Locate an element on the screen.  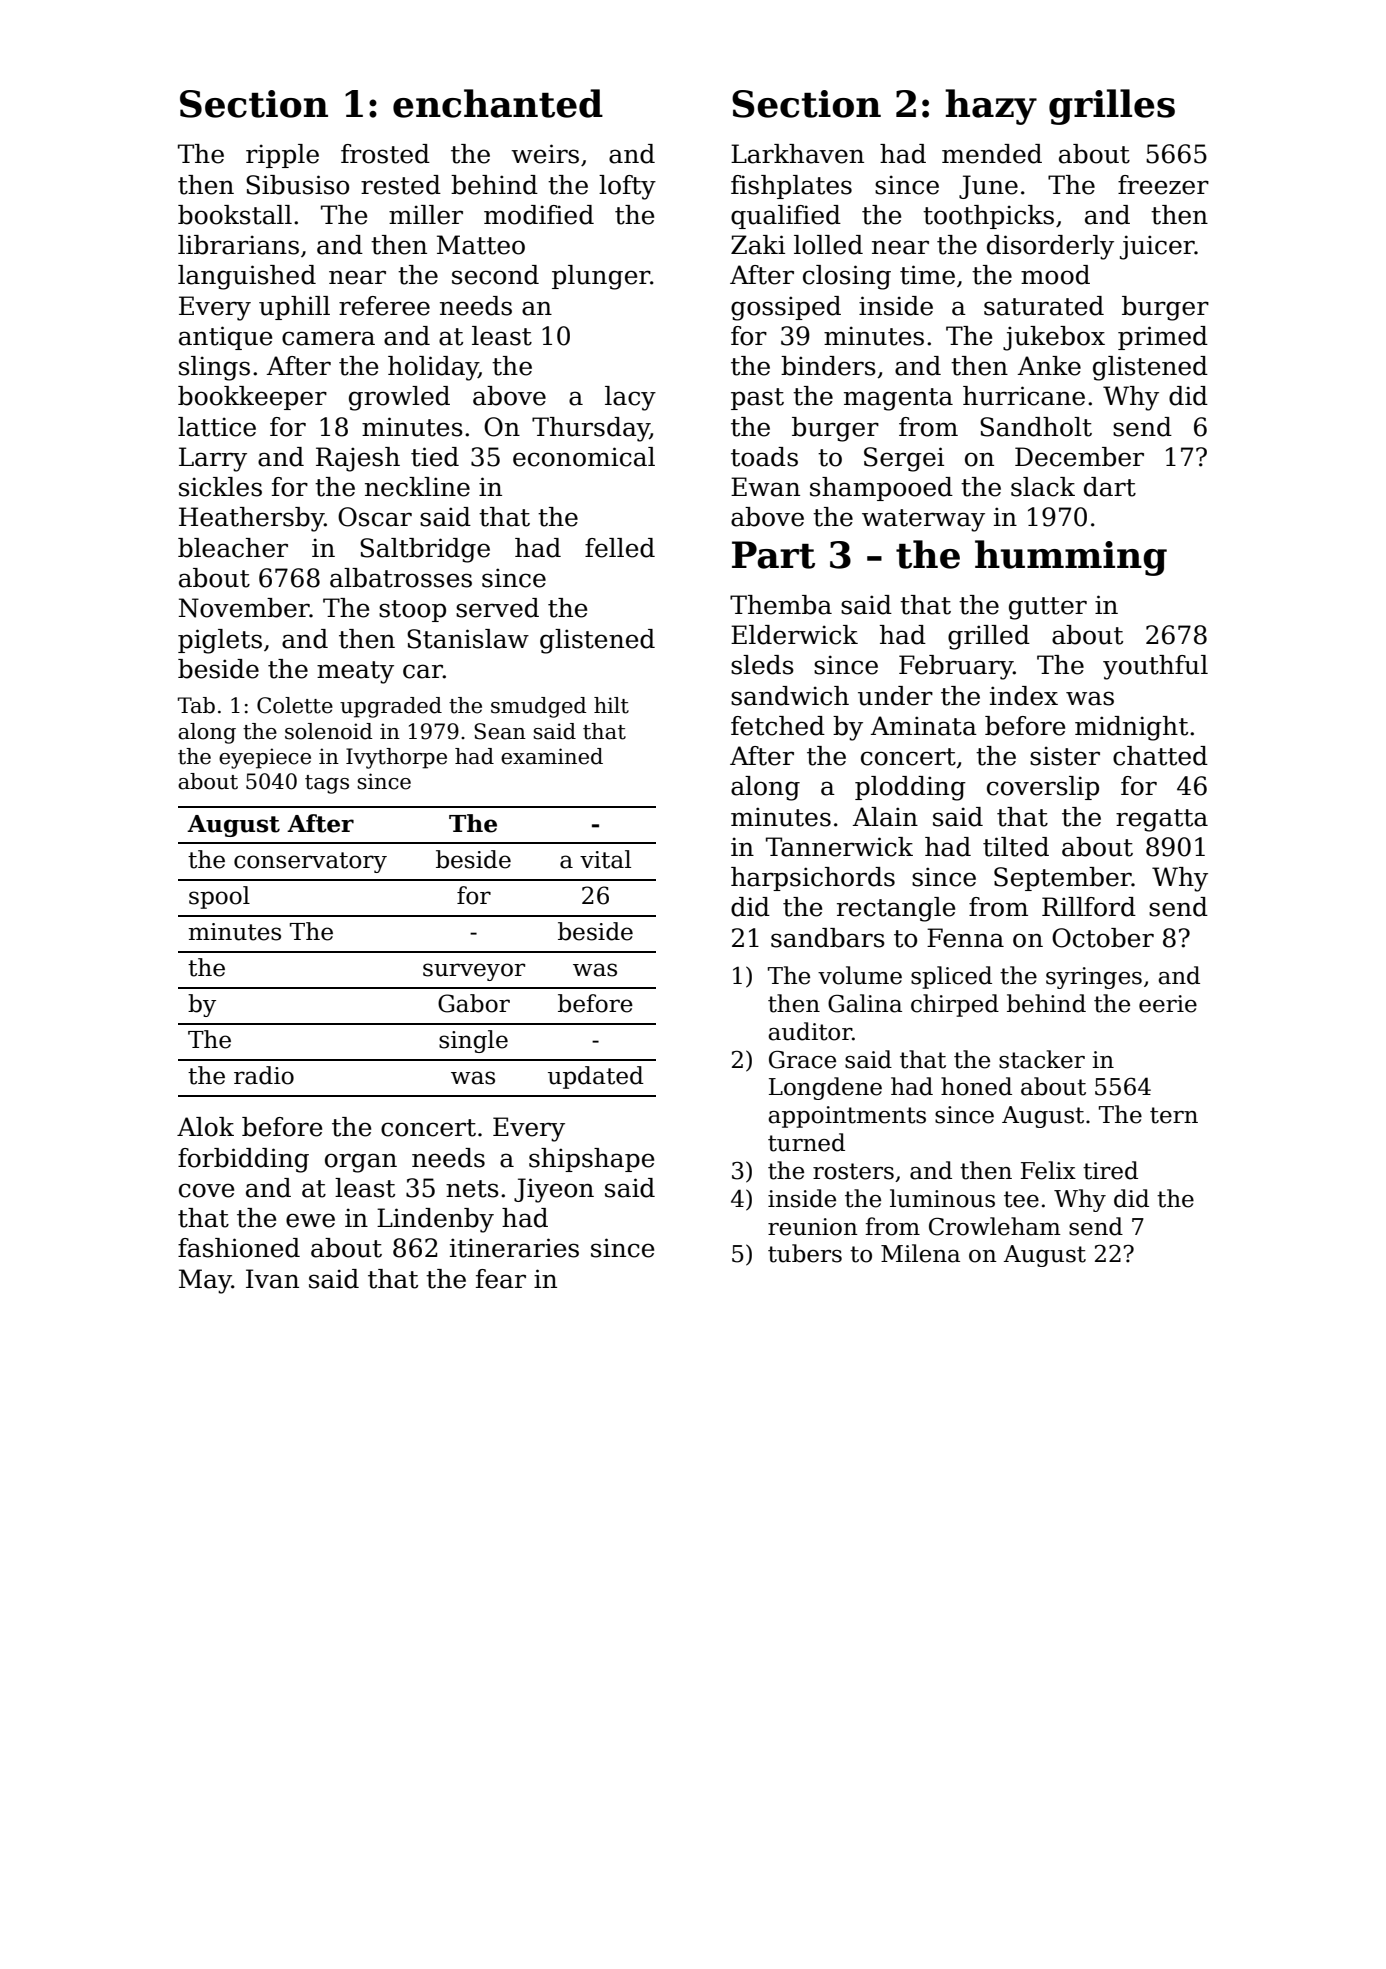
tern is located at coordinates (1174, 1115).
